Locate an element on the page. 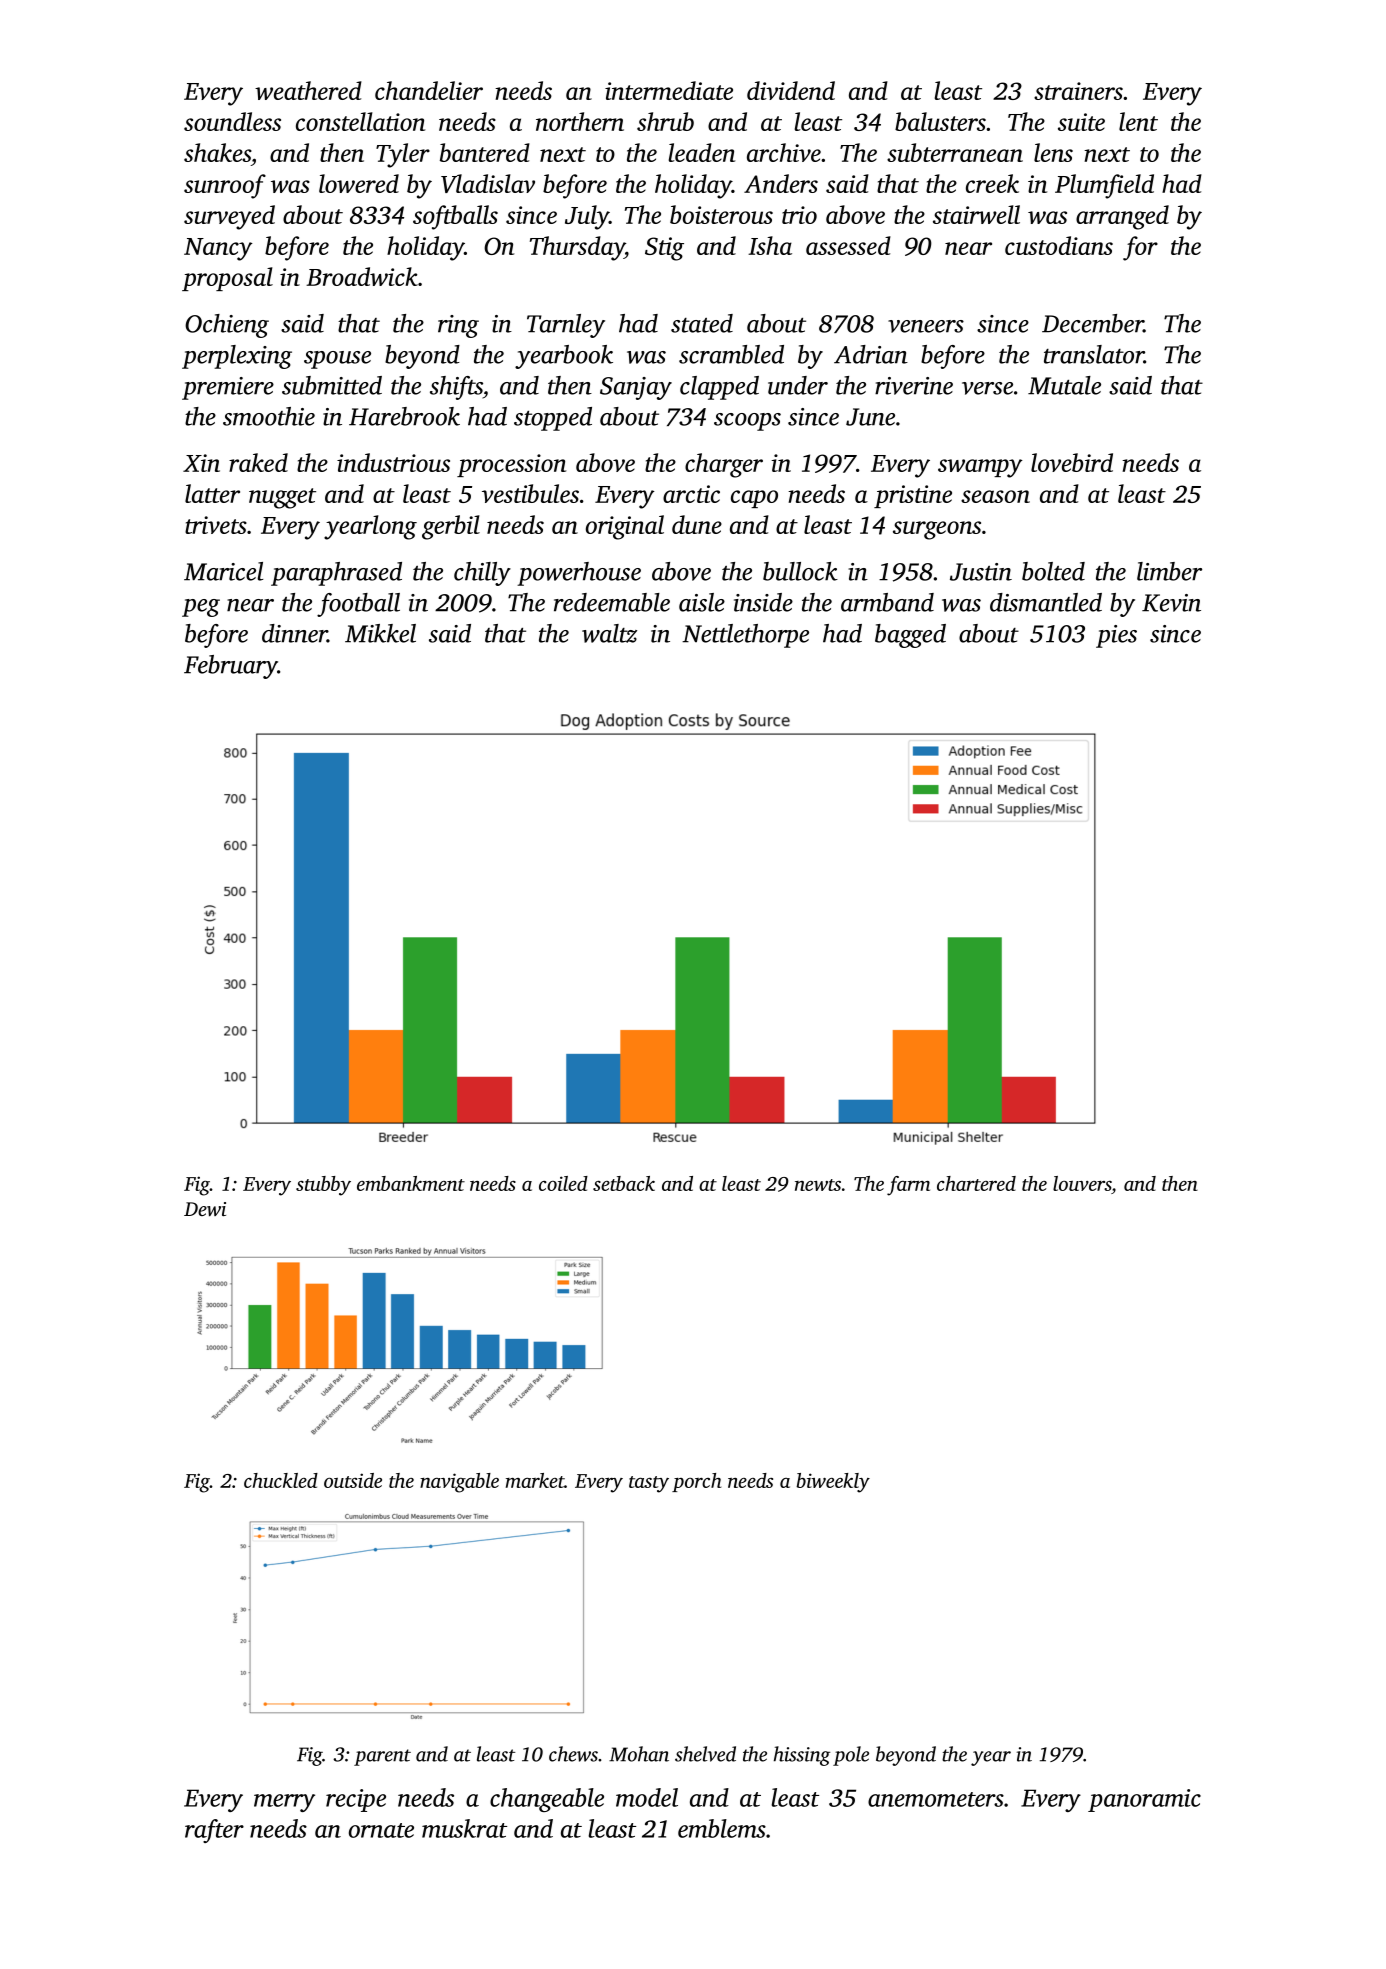 The height and width of the image is (1969, 1386). muskrat is located at coordinates (464, 1828).
